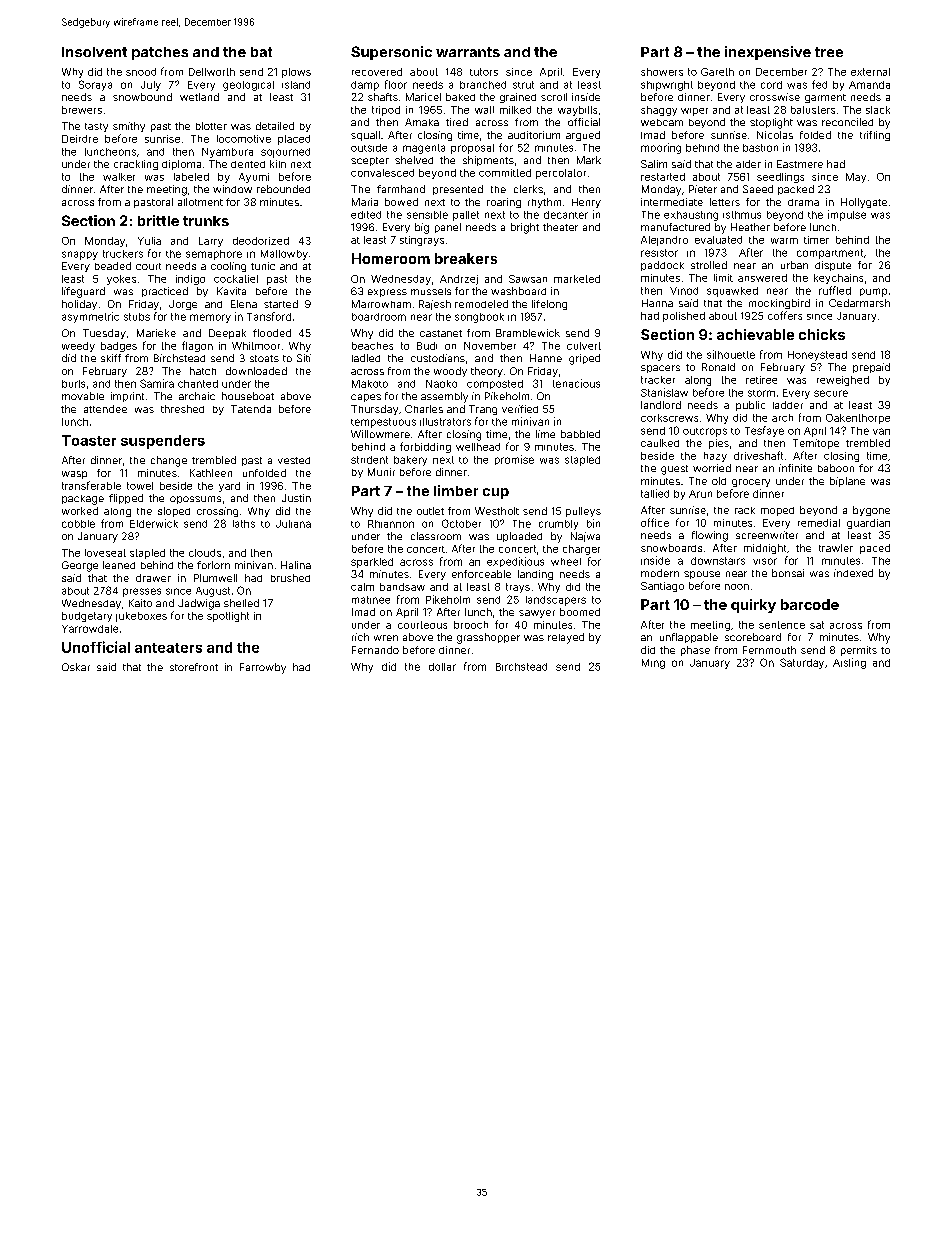 Image resolution: width=952 pixels, height=1233 pixels. Describe the element at coordinates (391, 53) in the screenshot. I see `Supersonic` at that location.
